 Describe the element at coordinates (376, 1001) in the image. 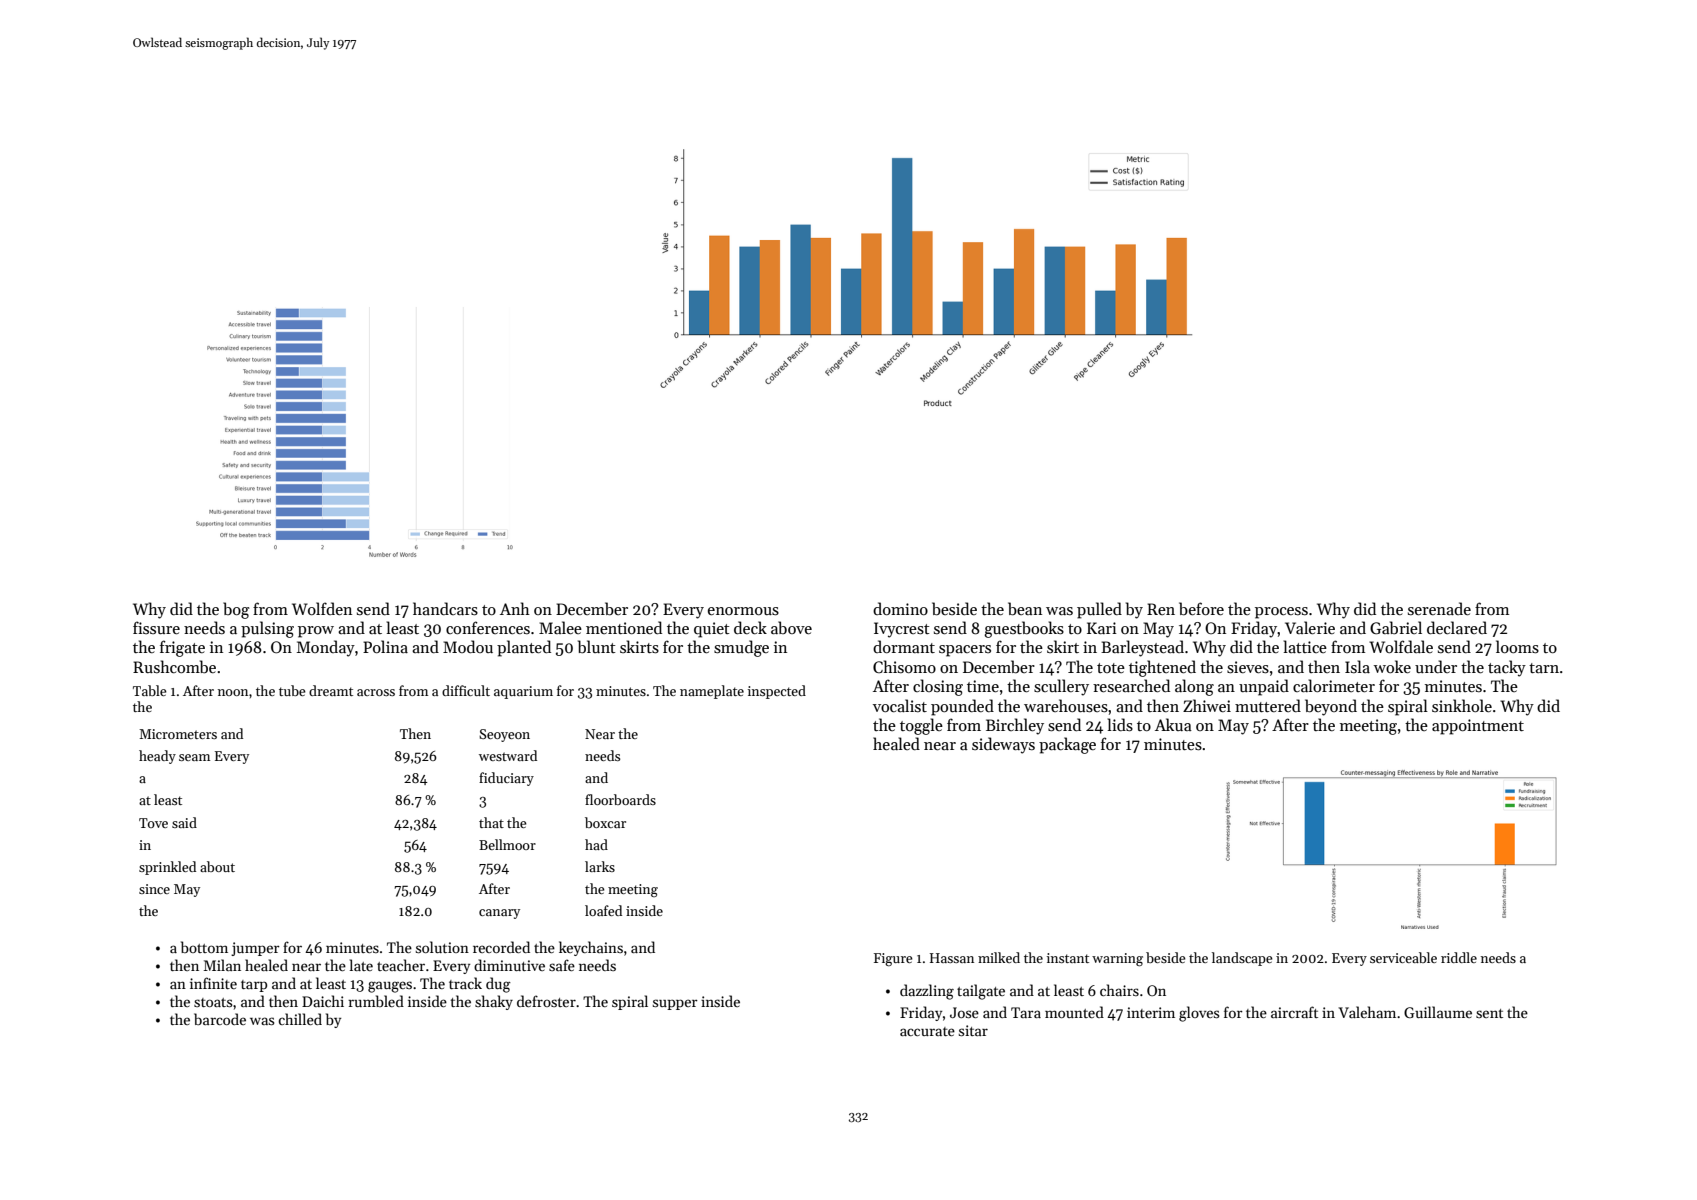

I see `rumbled` at that location.
